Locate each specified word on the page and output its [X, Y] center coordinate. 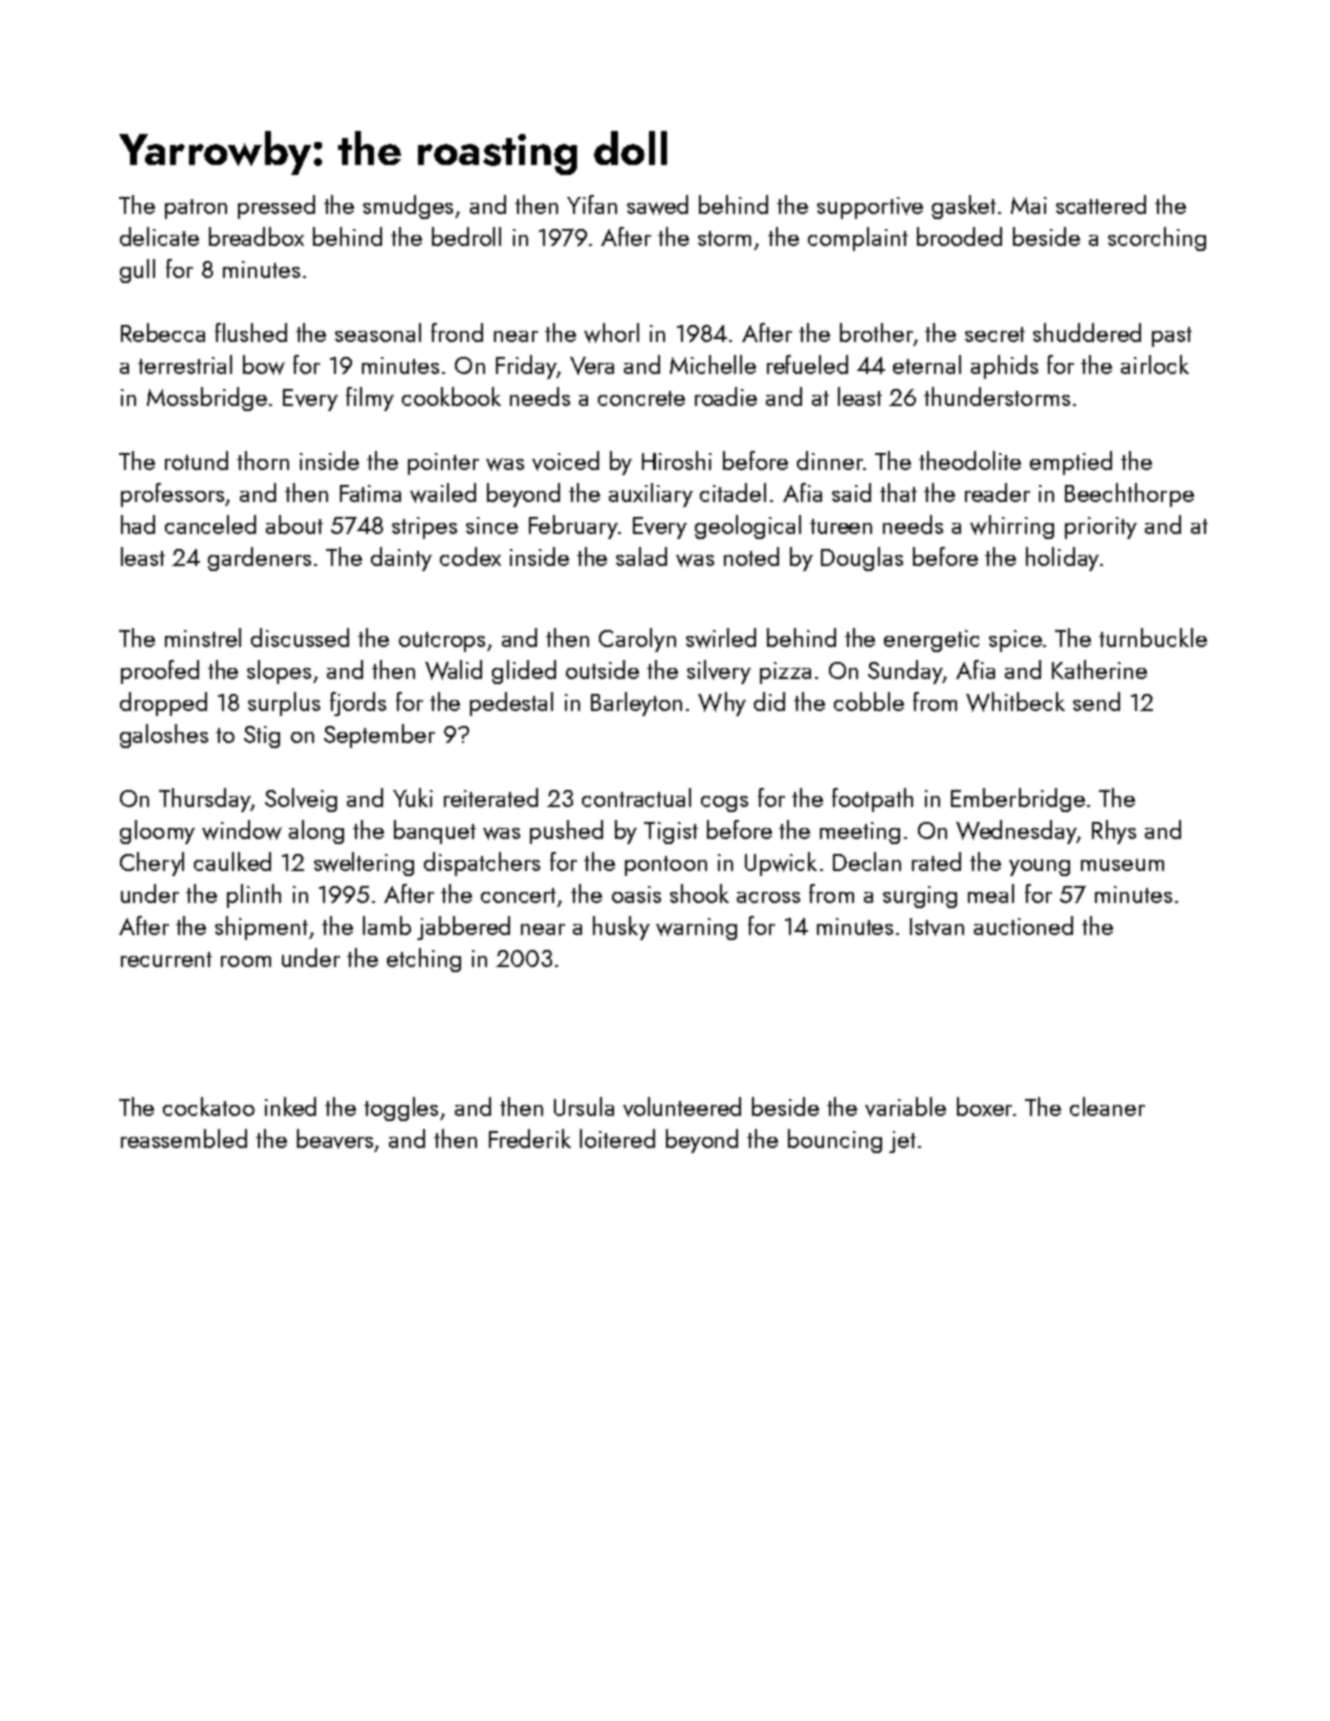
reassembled [184, 1138]
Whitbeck [1015, 702]
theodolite [970, 460]
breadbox [256, 236]
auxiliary [651, 495]
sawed [657, 205]
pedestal [511, 704]
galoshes [164, 736]
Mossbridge [207, 399]
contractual [636, 797]
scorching [1157, 239]
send [1096, 701]
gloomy [157, 832]
